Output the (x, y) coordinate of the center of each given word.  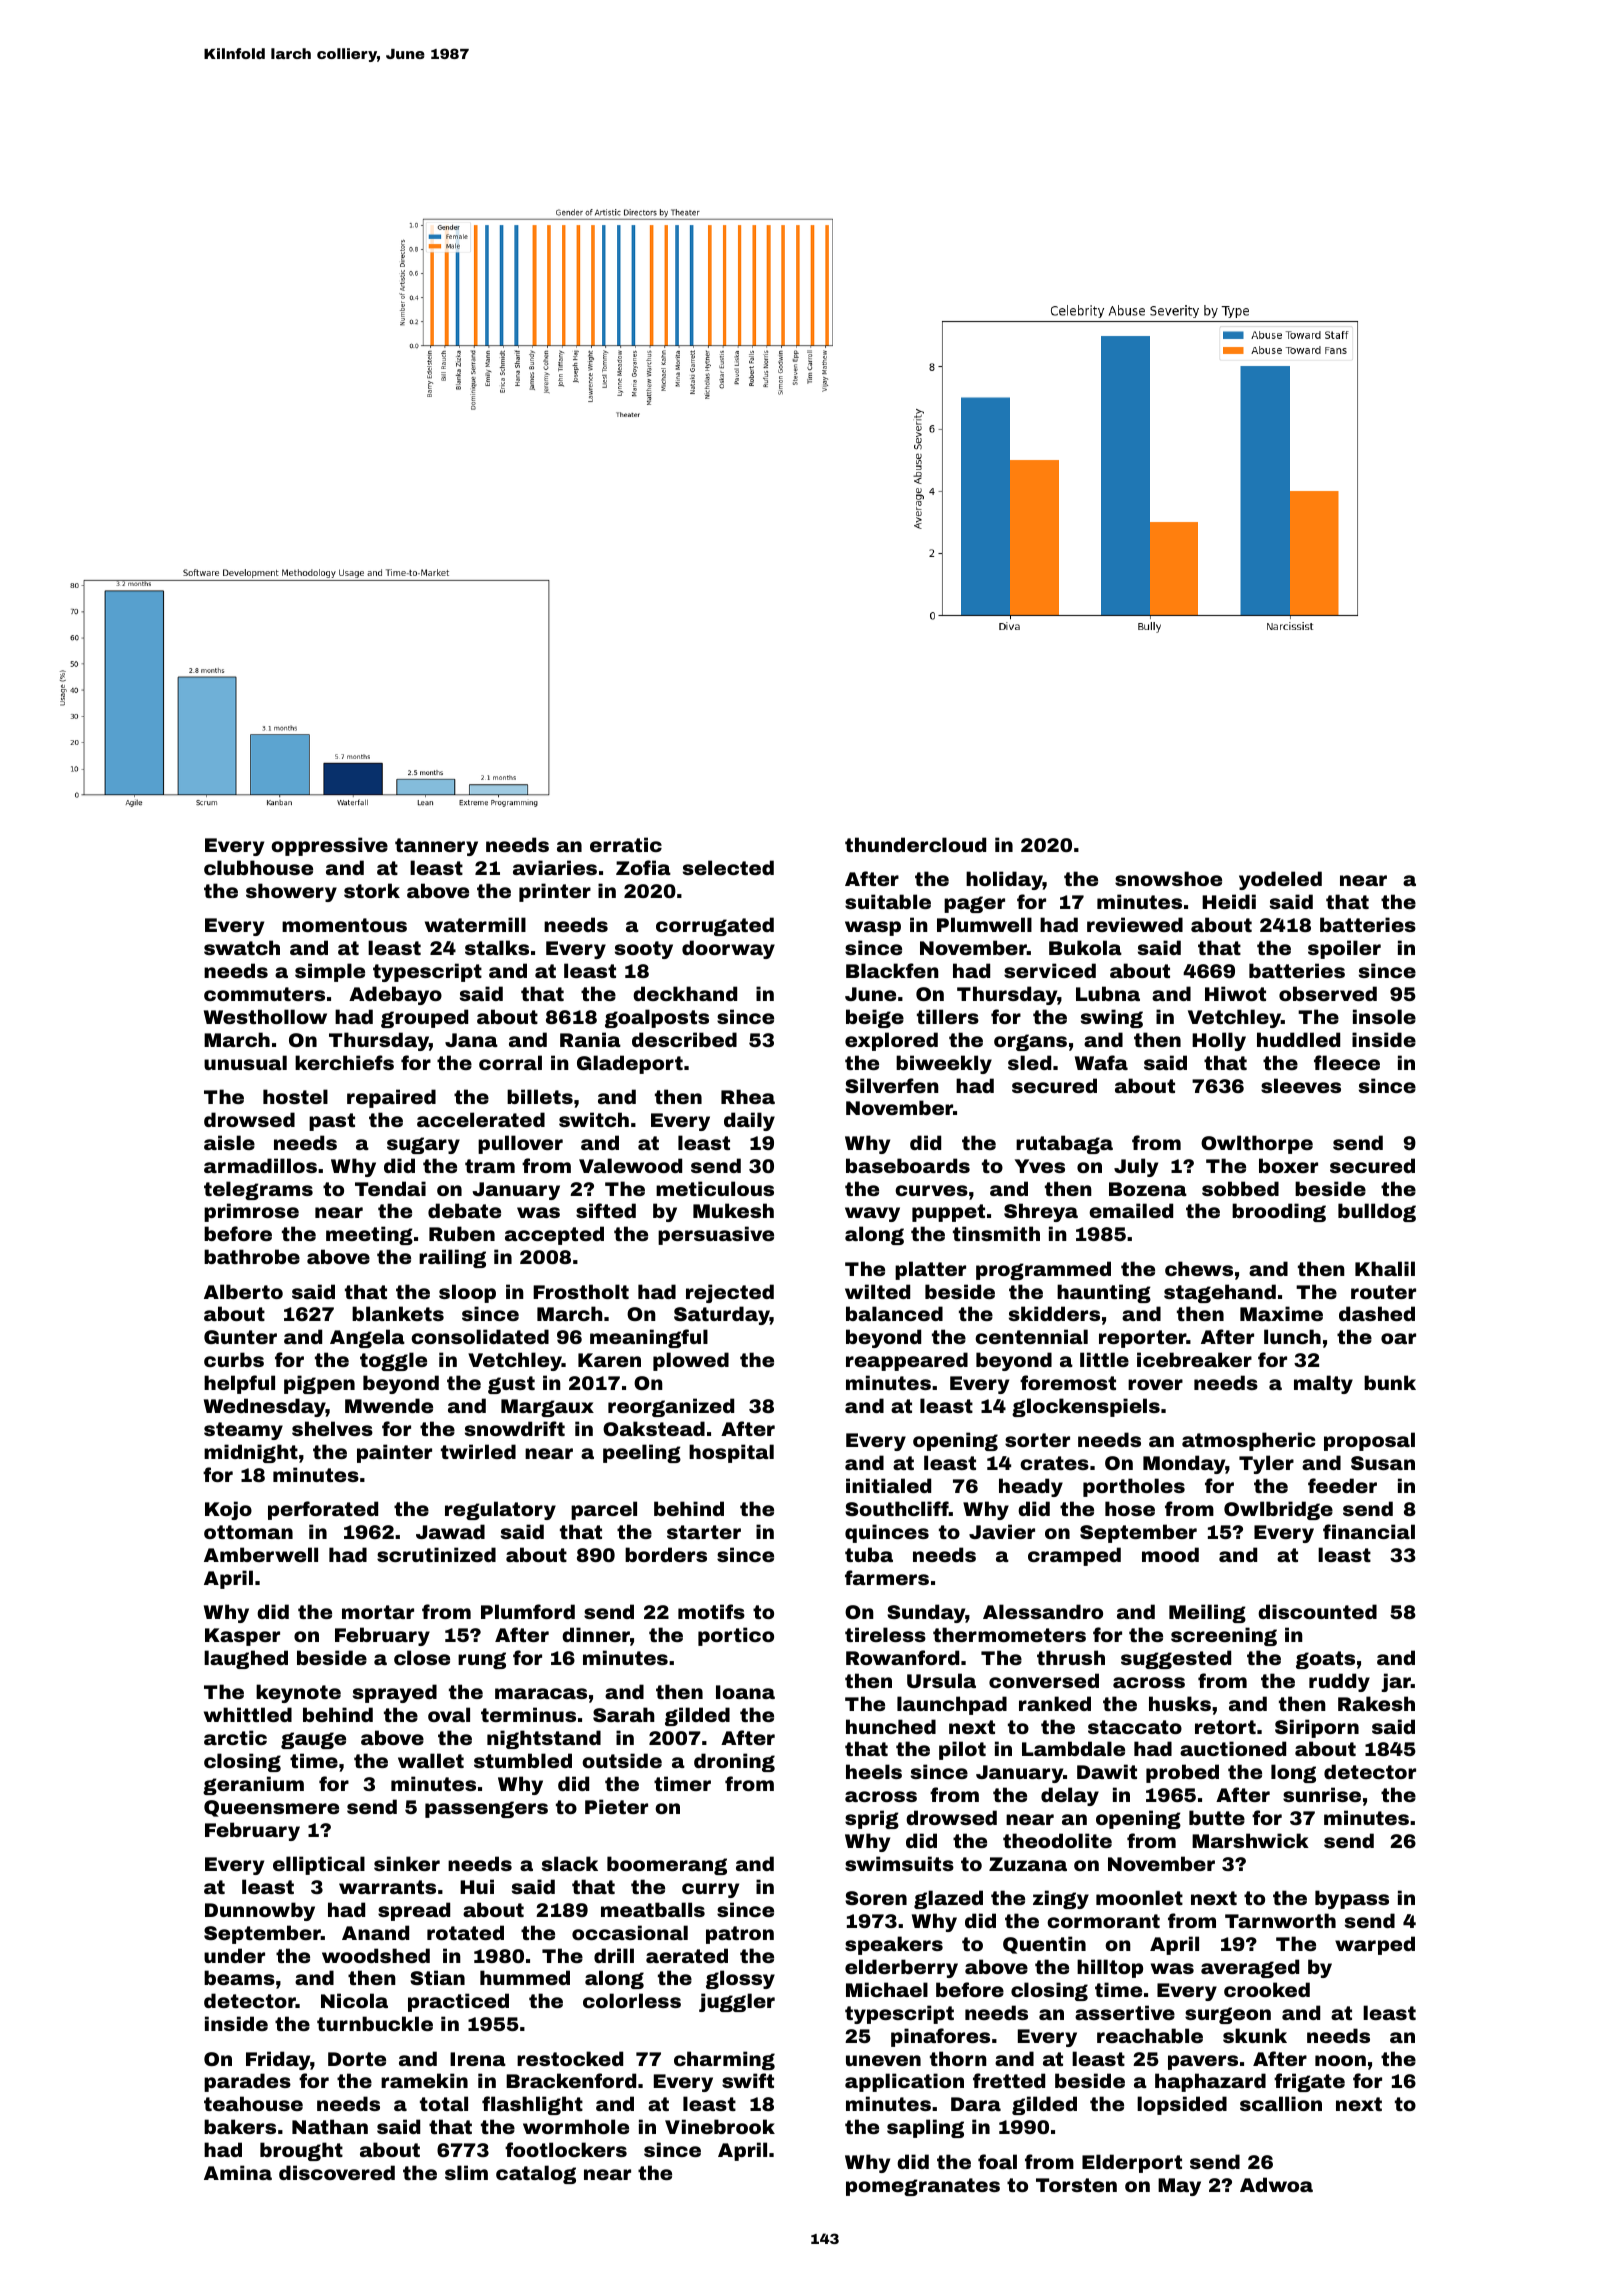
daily (749, 1121)
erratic (626, 844)
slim (466, 2172)
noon (1340, 2060)
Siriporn (1317, 1728)
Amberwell (261, 1554)
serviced (1050, 970)
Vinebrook (720, 2126)
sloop (467, 1293)
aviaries (555, 867)
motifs (711, 1611)
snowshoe (1168, 878)
